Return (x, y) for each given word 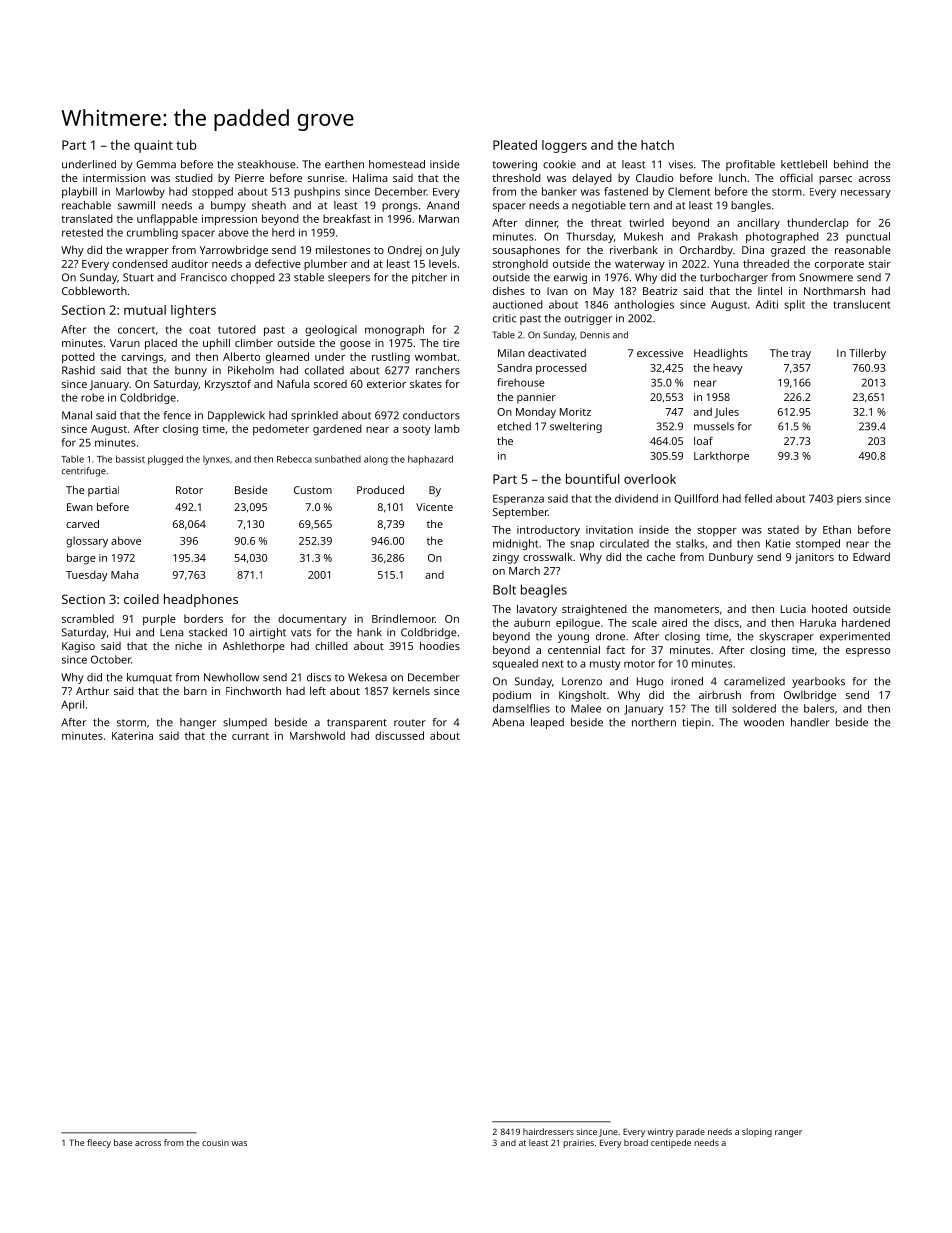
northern (654, 722)
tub (186, 145)
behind (851, 164)
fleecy (99, 1143)
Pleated (515, 145)
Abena (508, 722)
